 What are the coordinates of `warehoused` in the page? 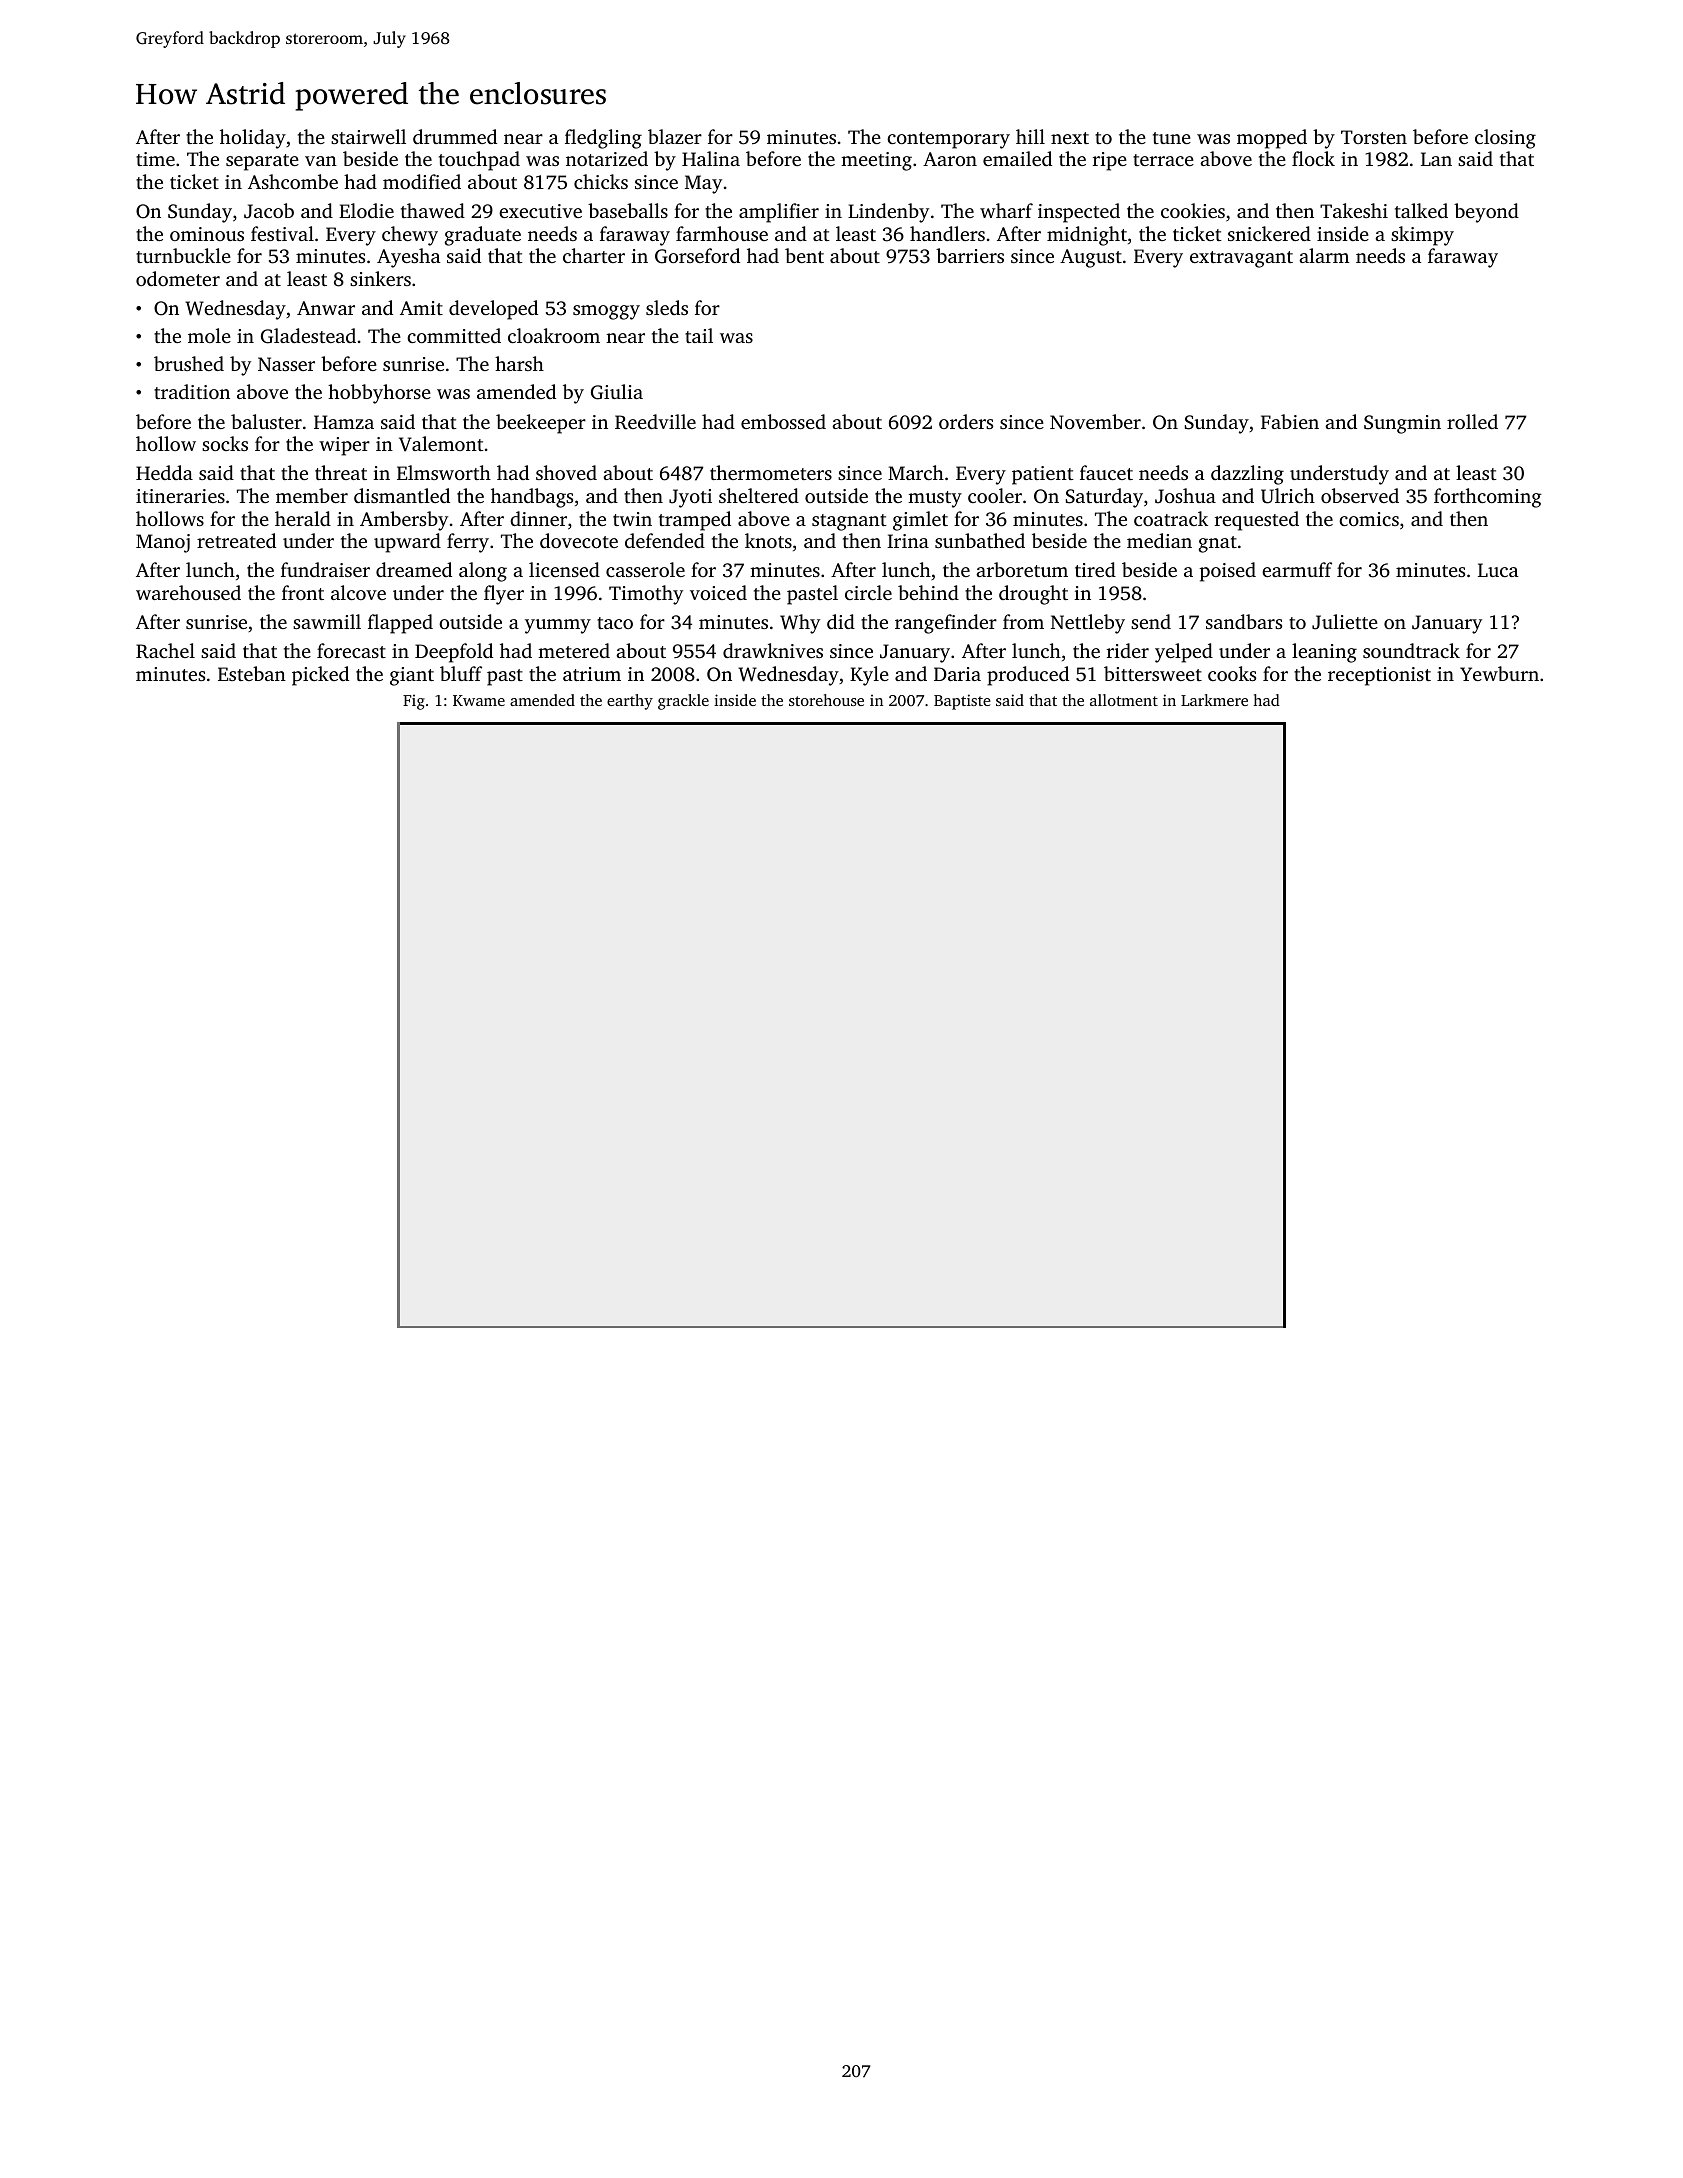 It's located at (188, 592).
